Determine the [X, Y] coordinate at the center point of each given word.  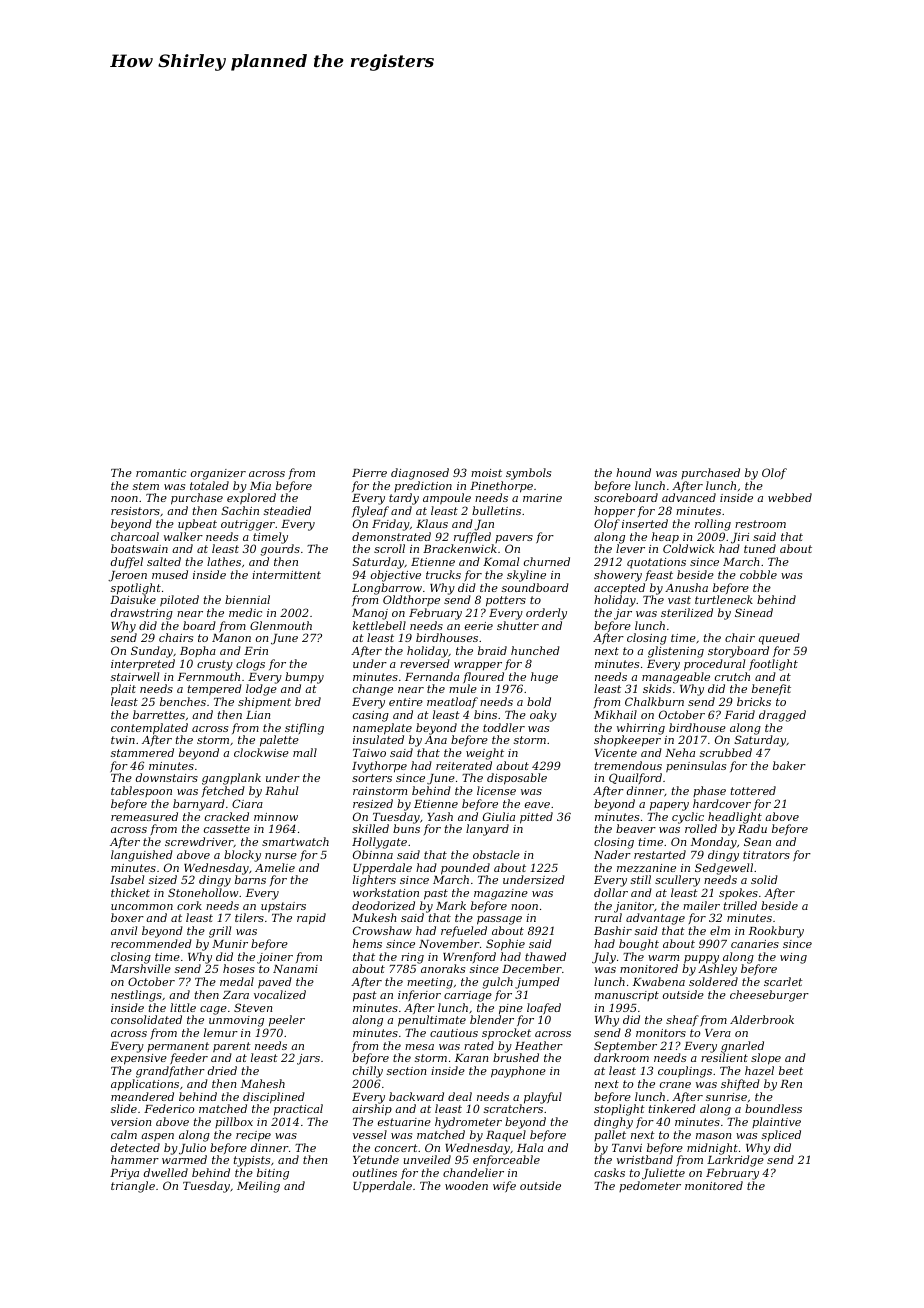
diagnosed [420, 474]
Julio [192, 1149]
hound [633, 472]
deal [460, 1096]
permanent [178, 1047]
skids [657, 688]
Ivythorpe [379, 767]
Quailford [635, 779]
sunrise [726, 1097]
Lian [258, 715]
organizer [218, 474]
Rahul [281, 790]
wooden [466, 1185]
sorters [372, 778]
